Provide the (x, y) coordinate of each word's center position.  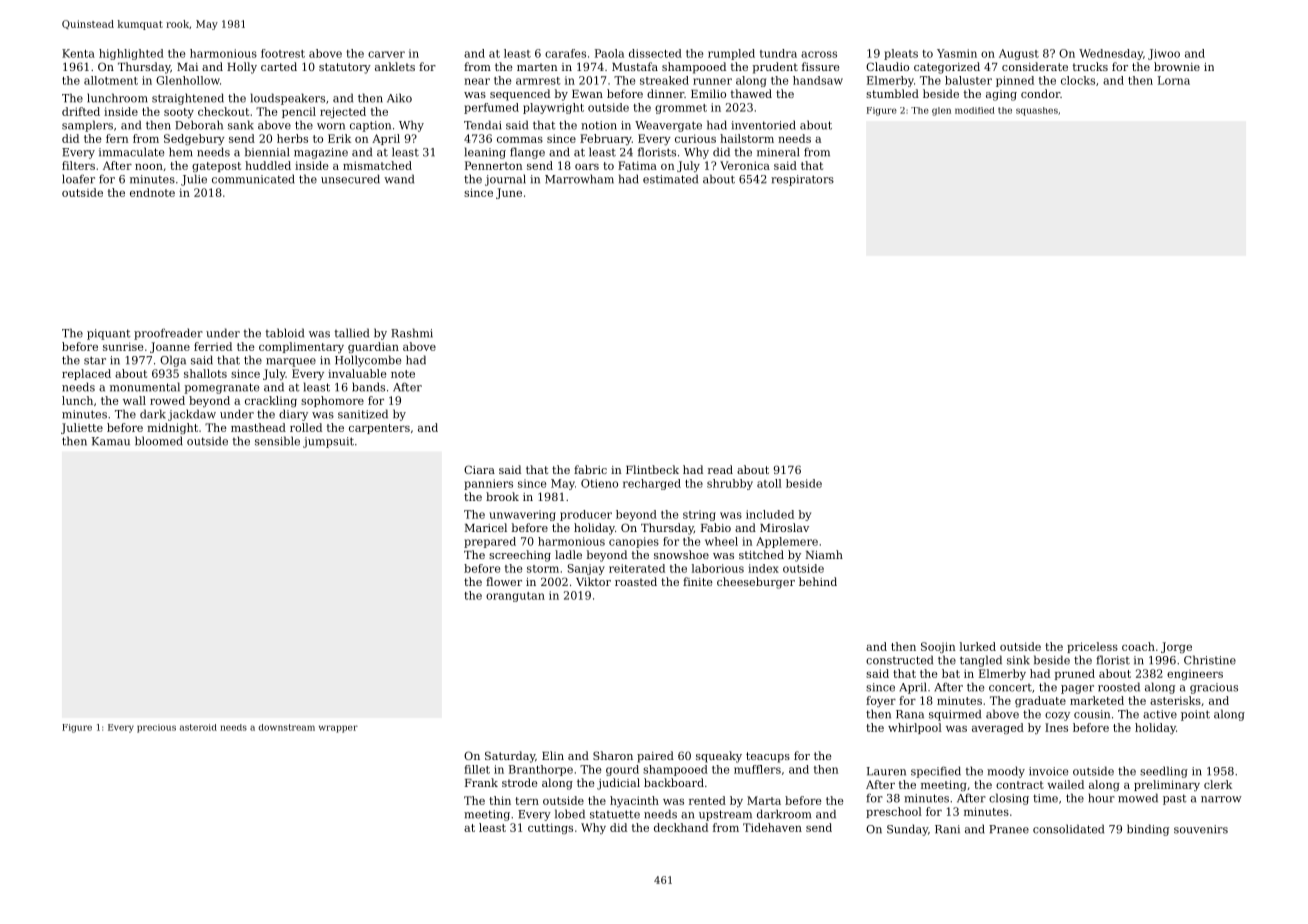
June (509, 193)
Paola (609, 53)
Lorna (1174, 80)
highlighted (131, 54)
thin (500, 800)
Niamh (824, 554)
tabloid (284, 333)
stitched (761, 554)
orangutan (515, 597)
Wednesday (1111, 54)
